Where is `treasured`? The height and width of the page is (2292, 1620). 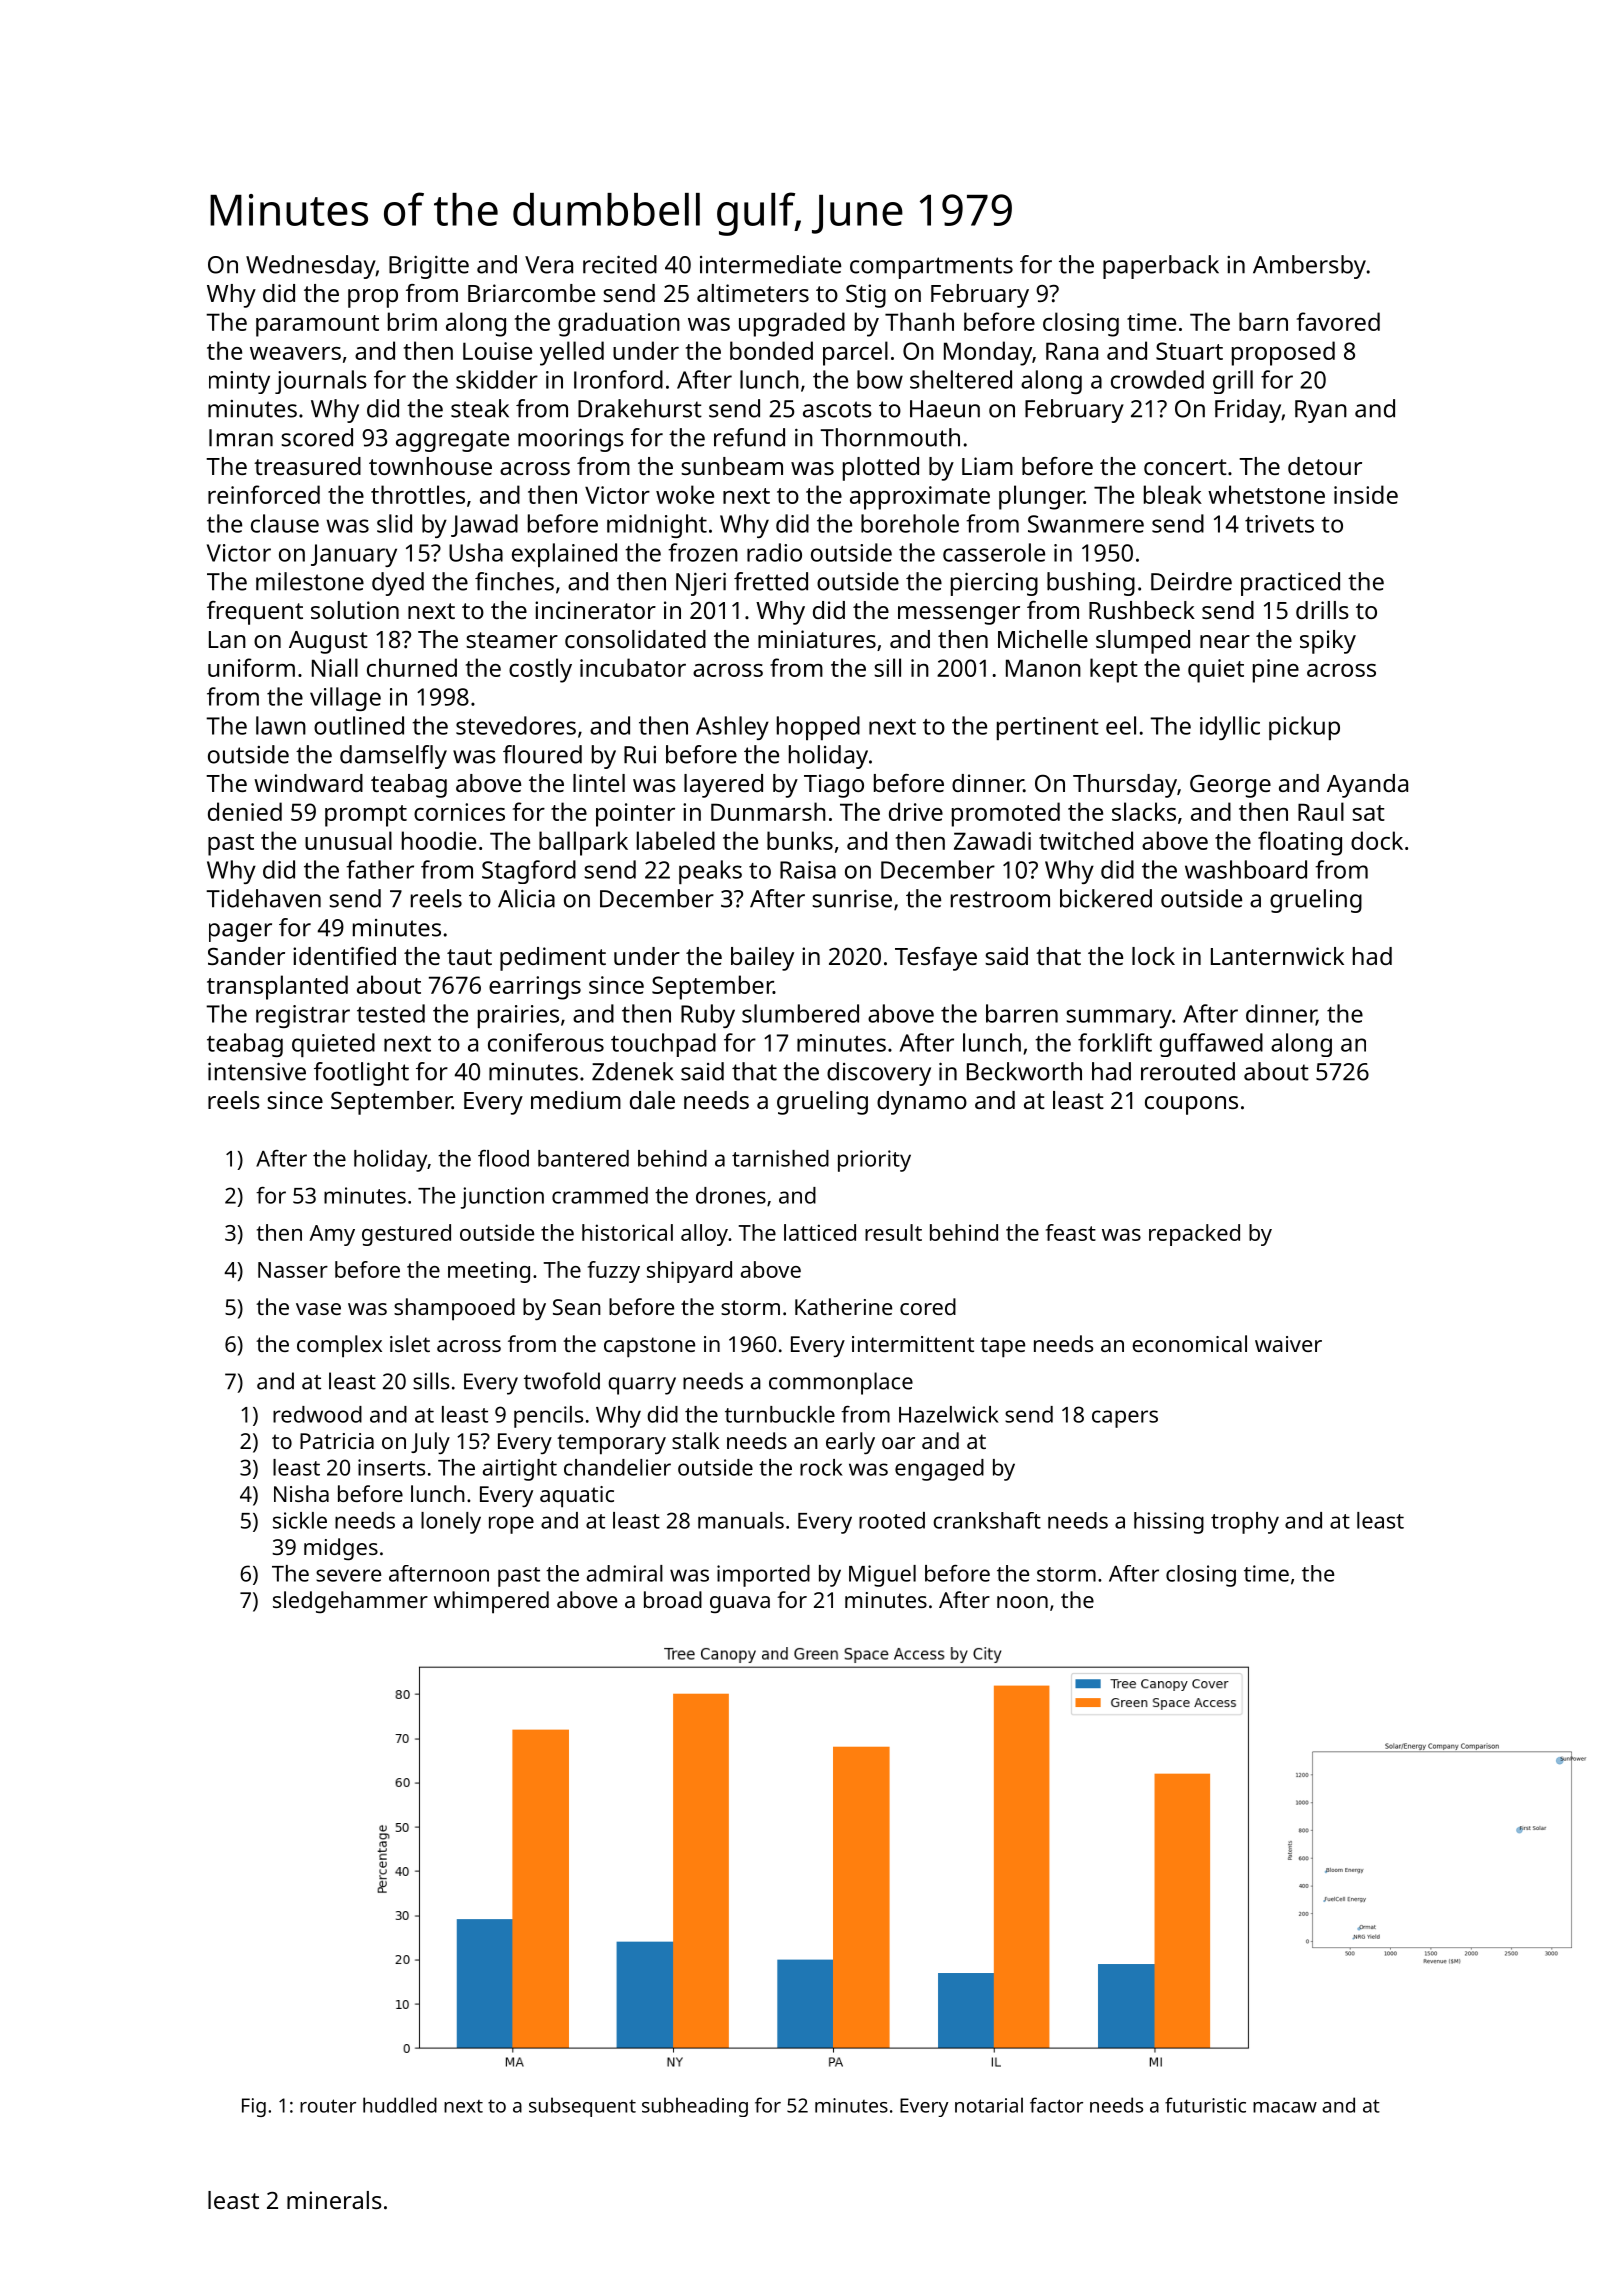
treasured is located at coordinates (307, 466).
